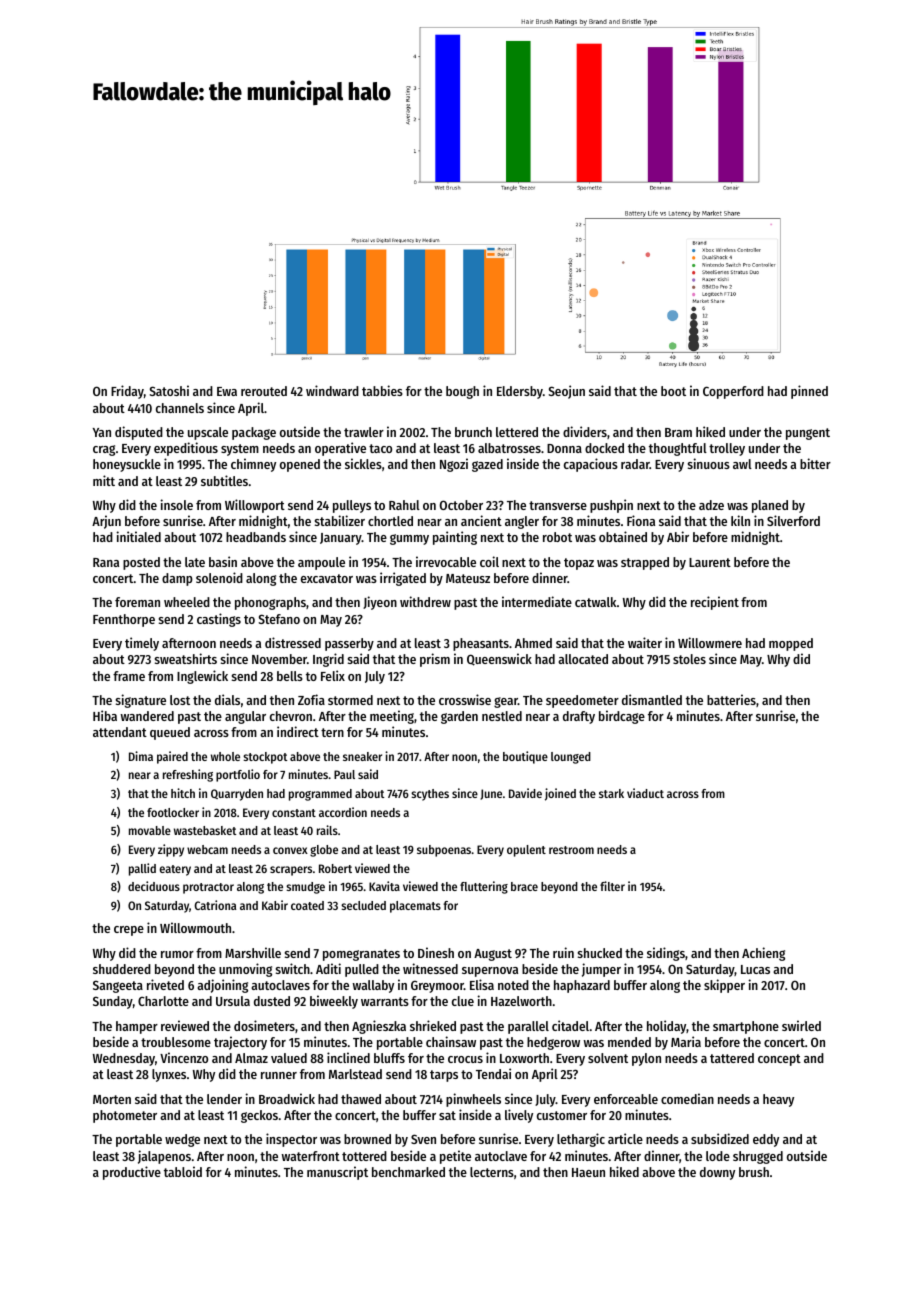 The height and width of the screenshot is (1308, 924). What do you see at coordinates (715, 603) in the screenshot?
I see `recipient` at bounding box center [715, 603].
